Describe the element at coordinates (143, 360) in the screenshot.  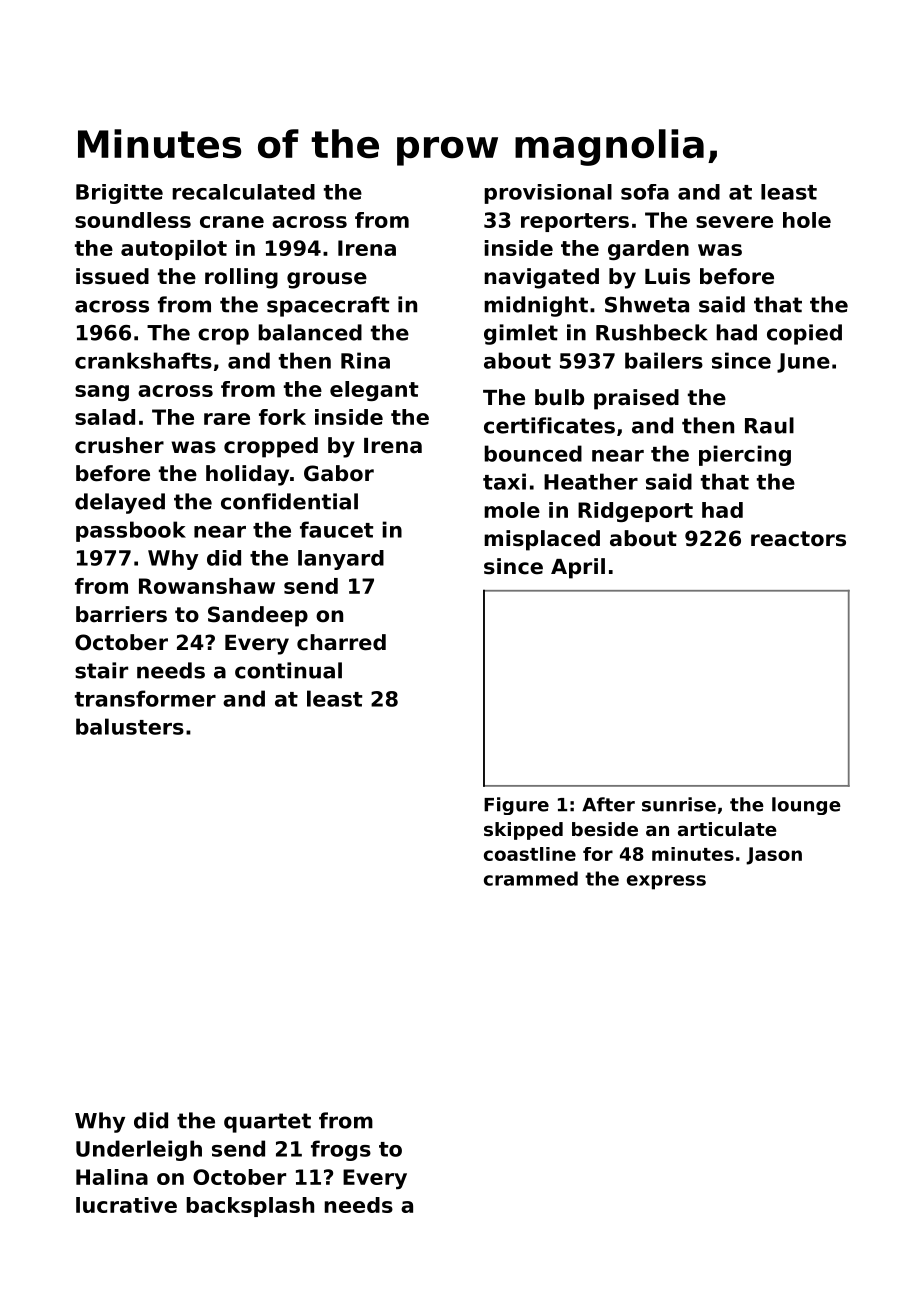
I see `crankshafts` at that location.
